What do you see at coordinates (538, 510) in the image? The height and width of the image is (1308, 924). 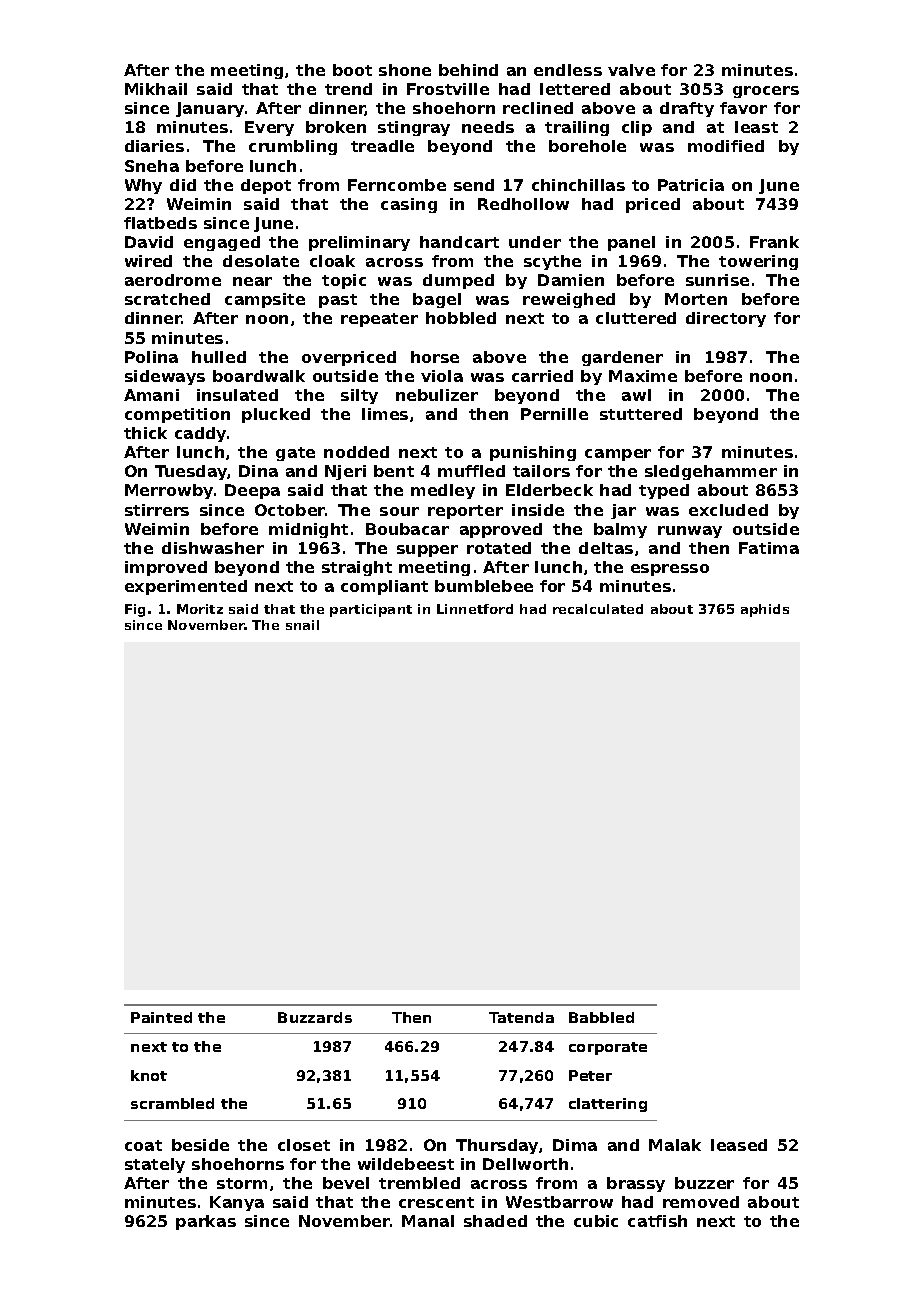 I see `inside` at bounding box center [538, 510].
